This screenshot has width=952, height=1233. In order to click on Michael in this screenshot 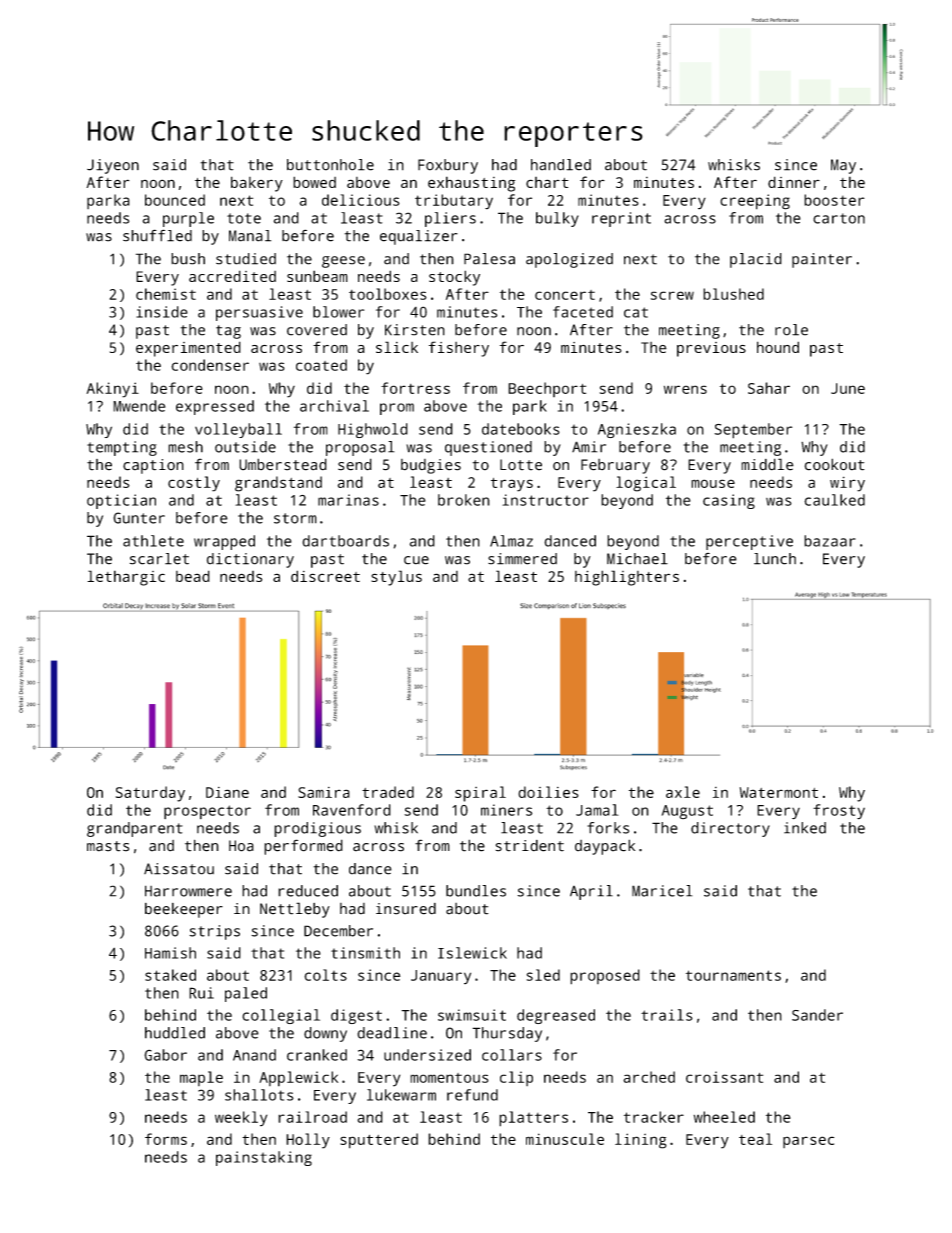, I will do `click(637, 559)`.
